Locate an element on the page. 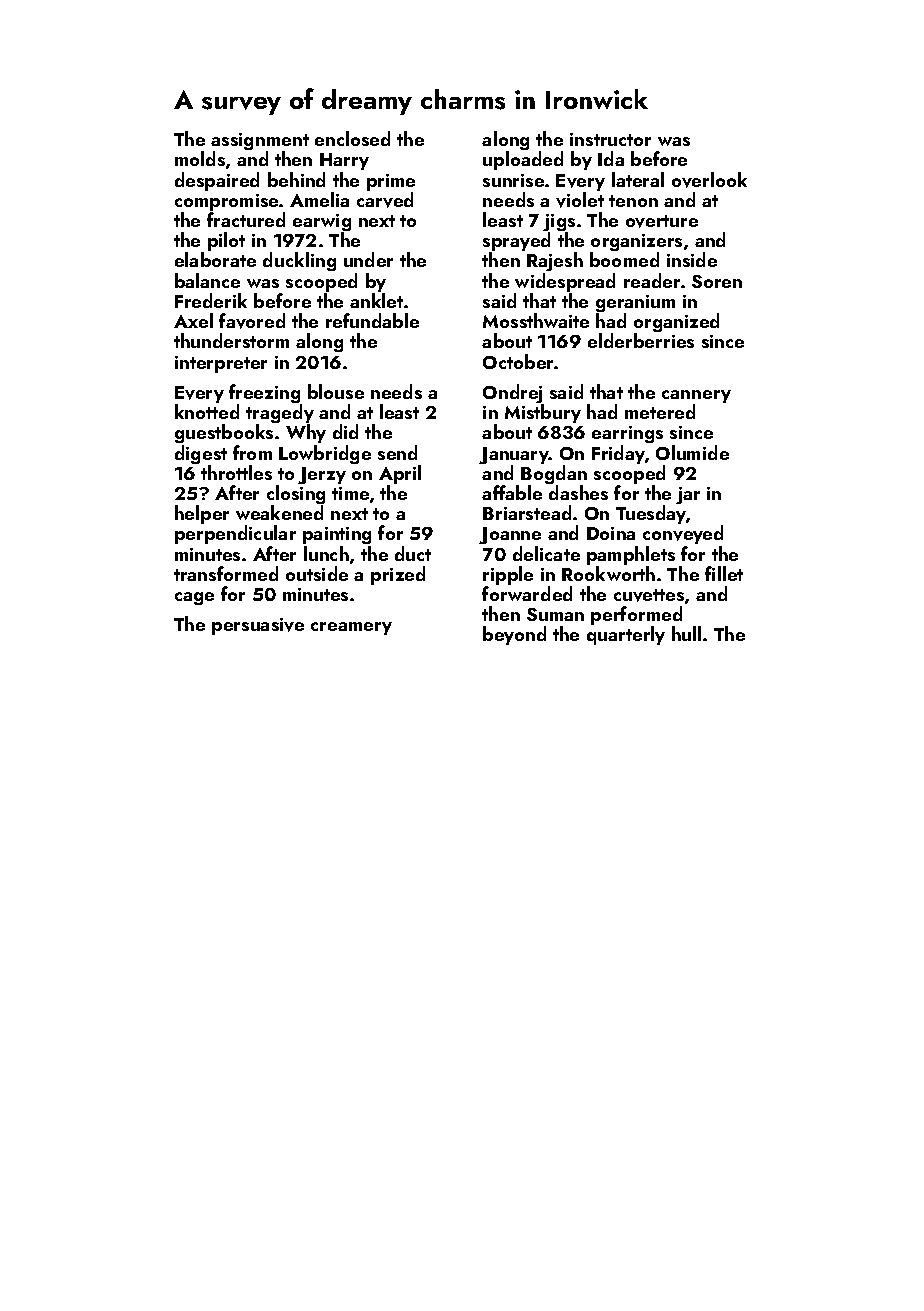 The width and height of the page is (924, 1311). Joanne is located at coordinates (510, 535).
